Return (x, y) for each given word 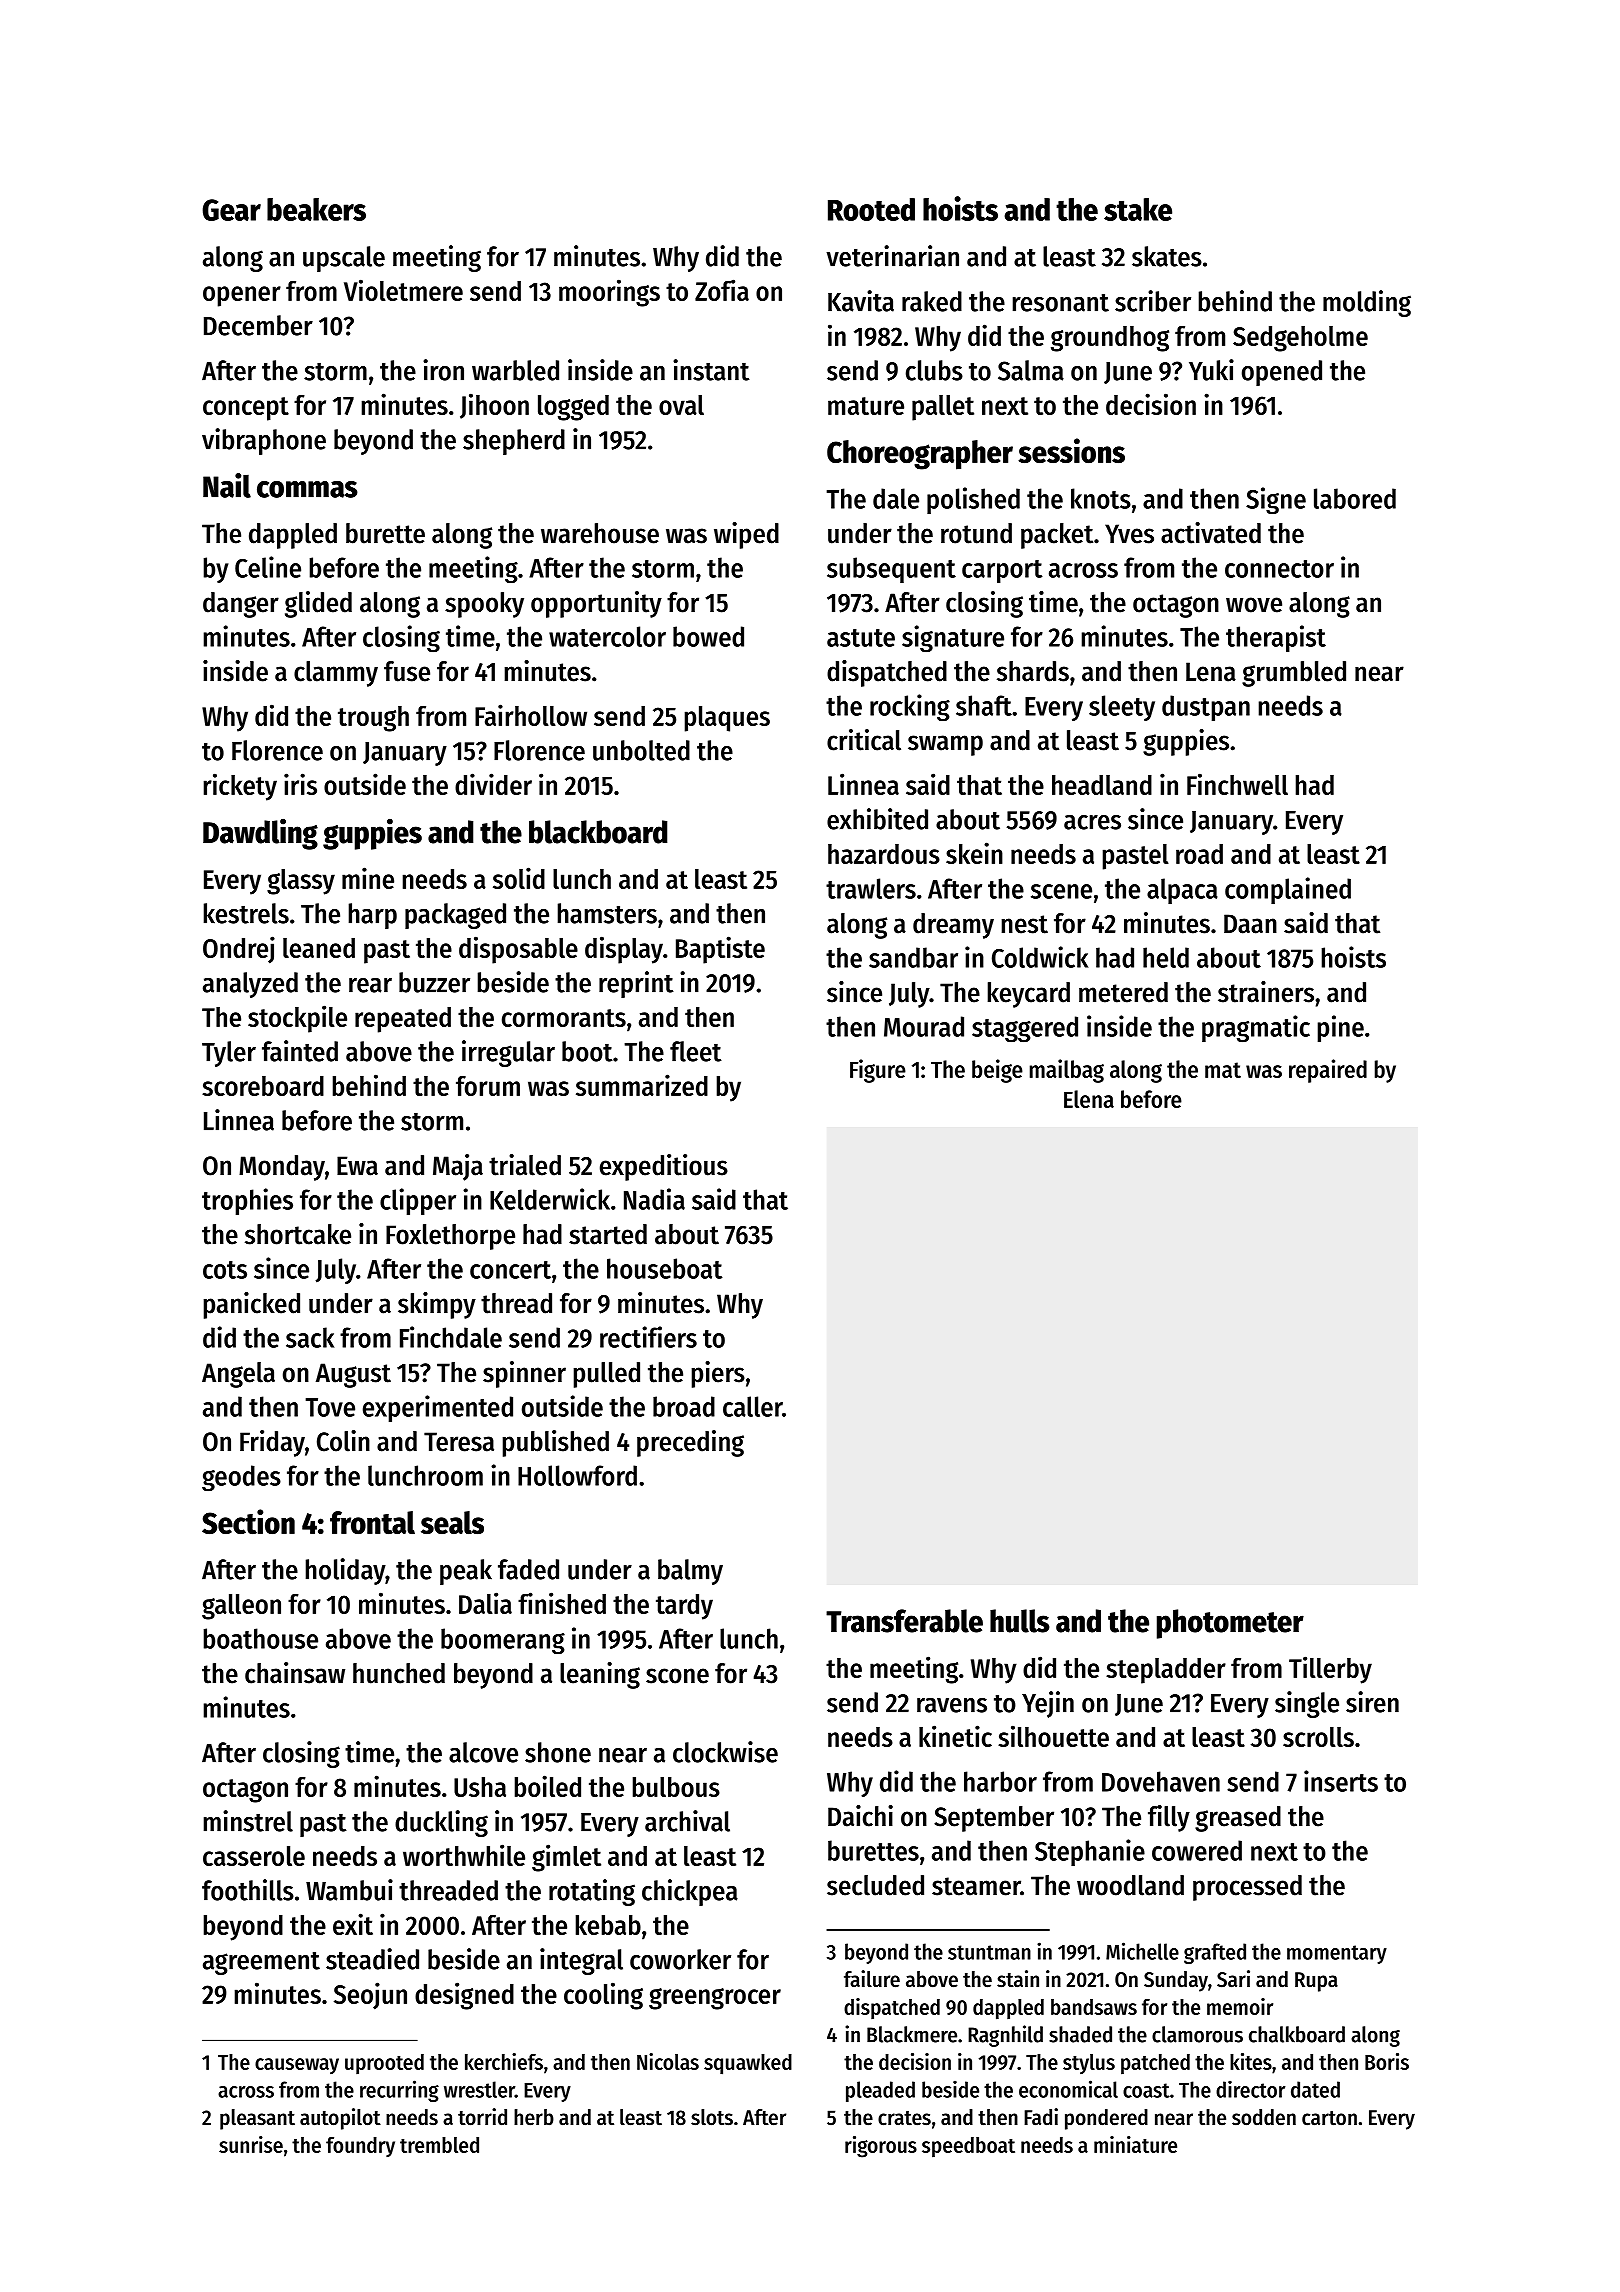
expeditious (664, 1167)
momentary (1337, 1954)
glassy (301, 882)
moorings (609, 293)
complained (1288, 890)
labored (1355, 498)
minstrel (248, 1821)
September (994, 1819)
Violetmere (403, 290)
